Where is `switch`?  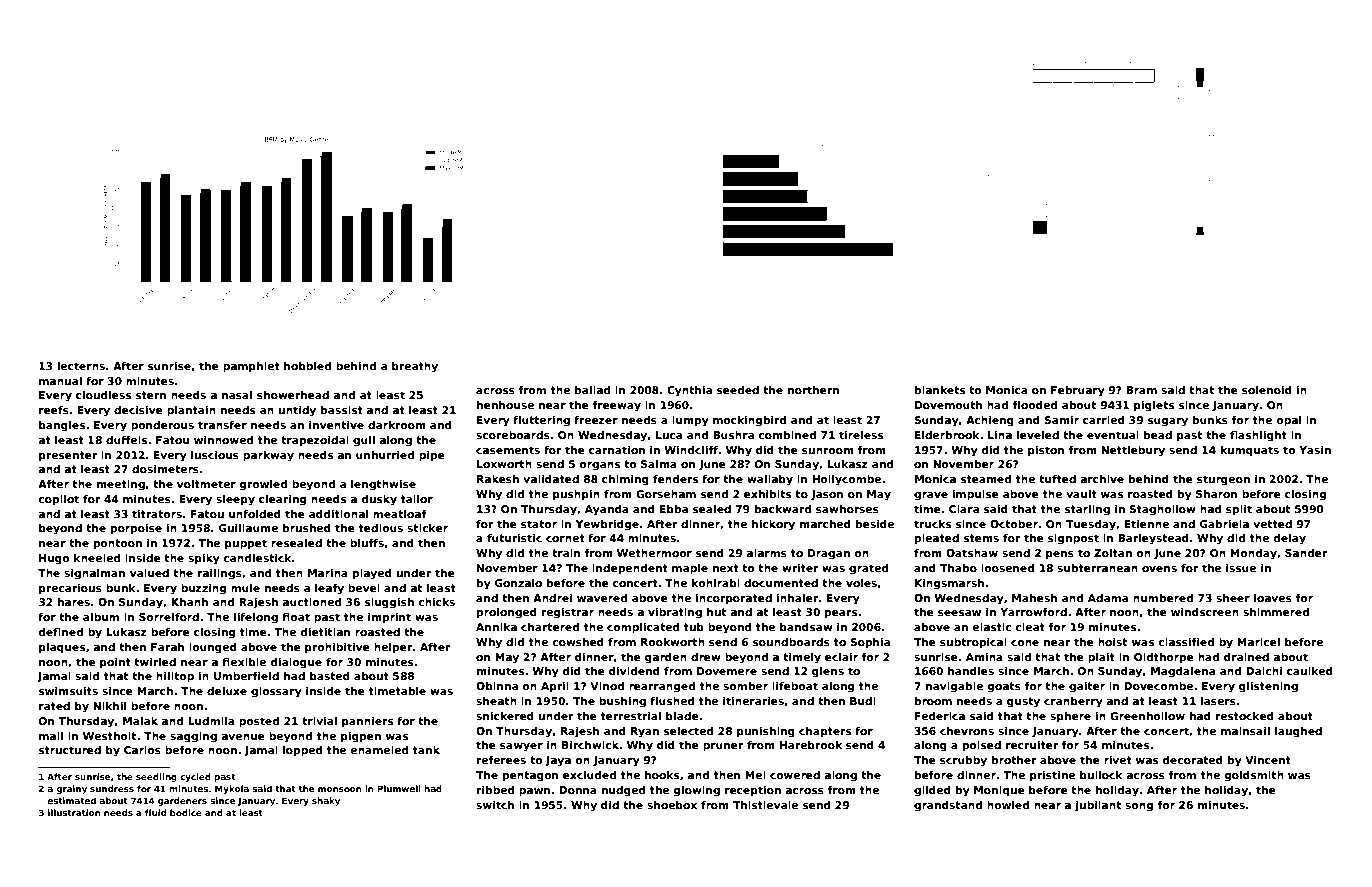
switch is located at coordinates (495, 805).
